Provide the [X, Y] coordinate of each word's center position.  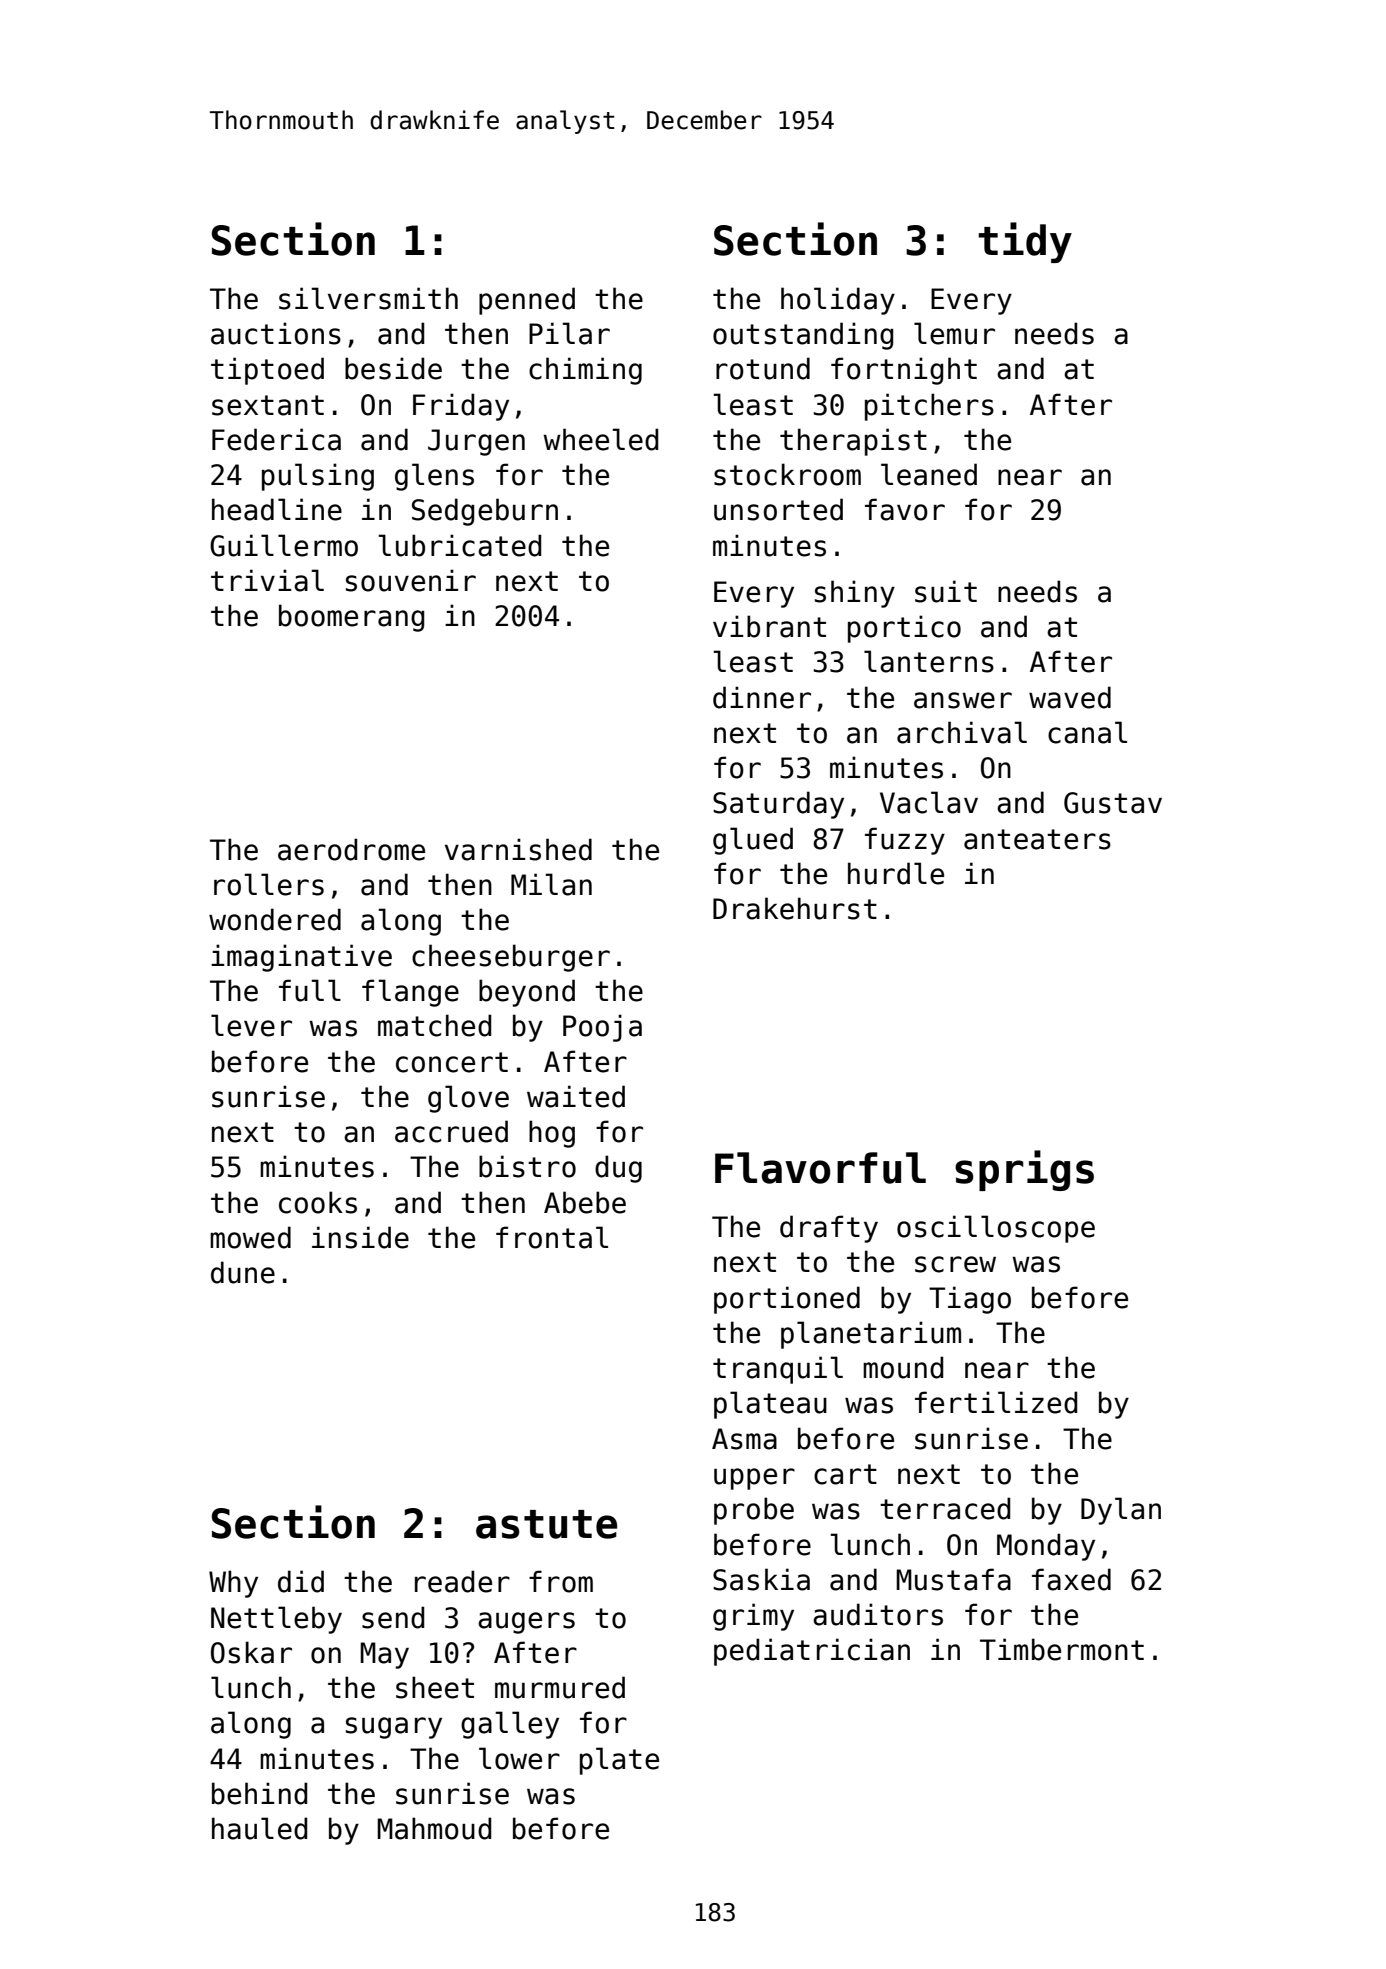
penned [527, 301]
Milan [551, 884]
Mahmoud [434, 1828]
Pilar [569, 333]
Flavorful [820, 1168]
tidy [1025, 242]
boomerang [351, 618]
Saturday [778, 805]
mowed [250, 1237]
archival [962, 732]
